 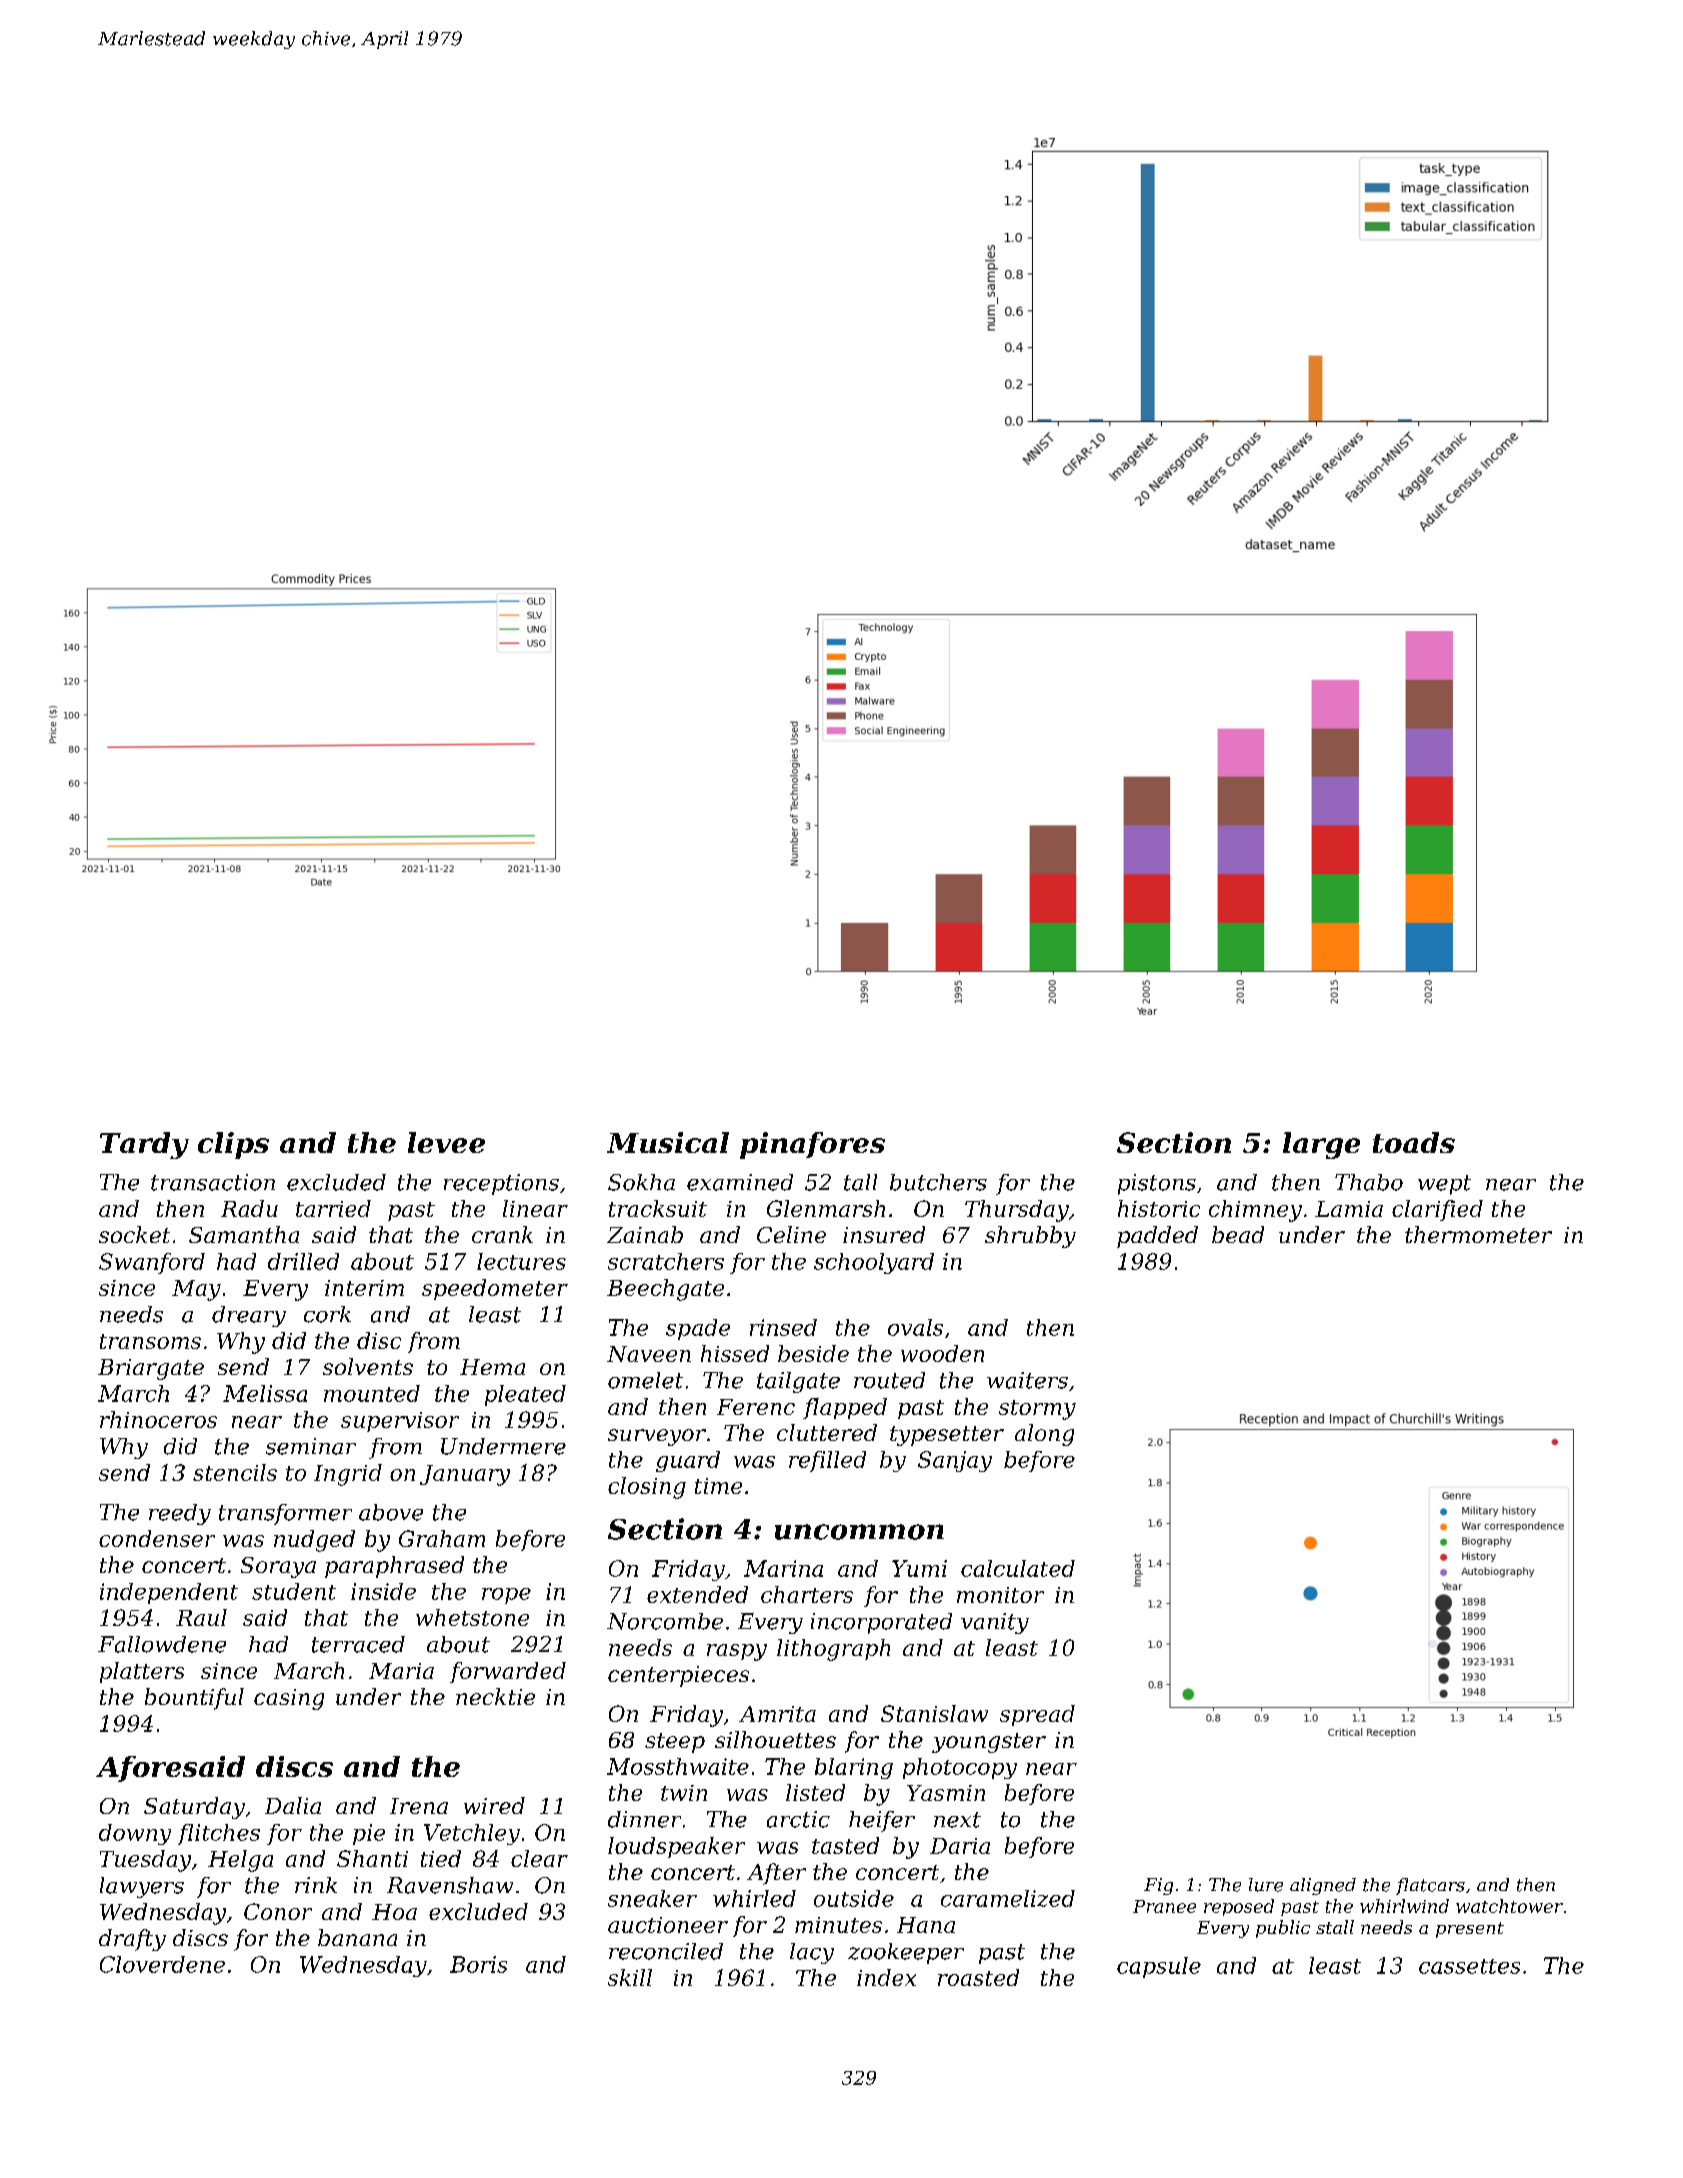 What do you see at coordinates (478, 1964) in the screenshot?
I see `Boris` at bounding box center [478, 1964].
